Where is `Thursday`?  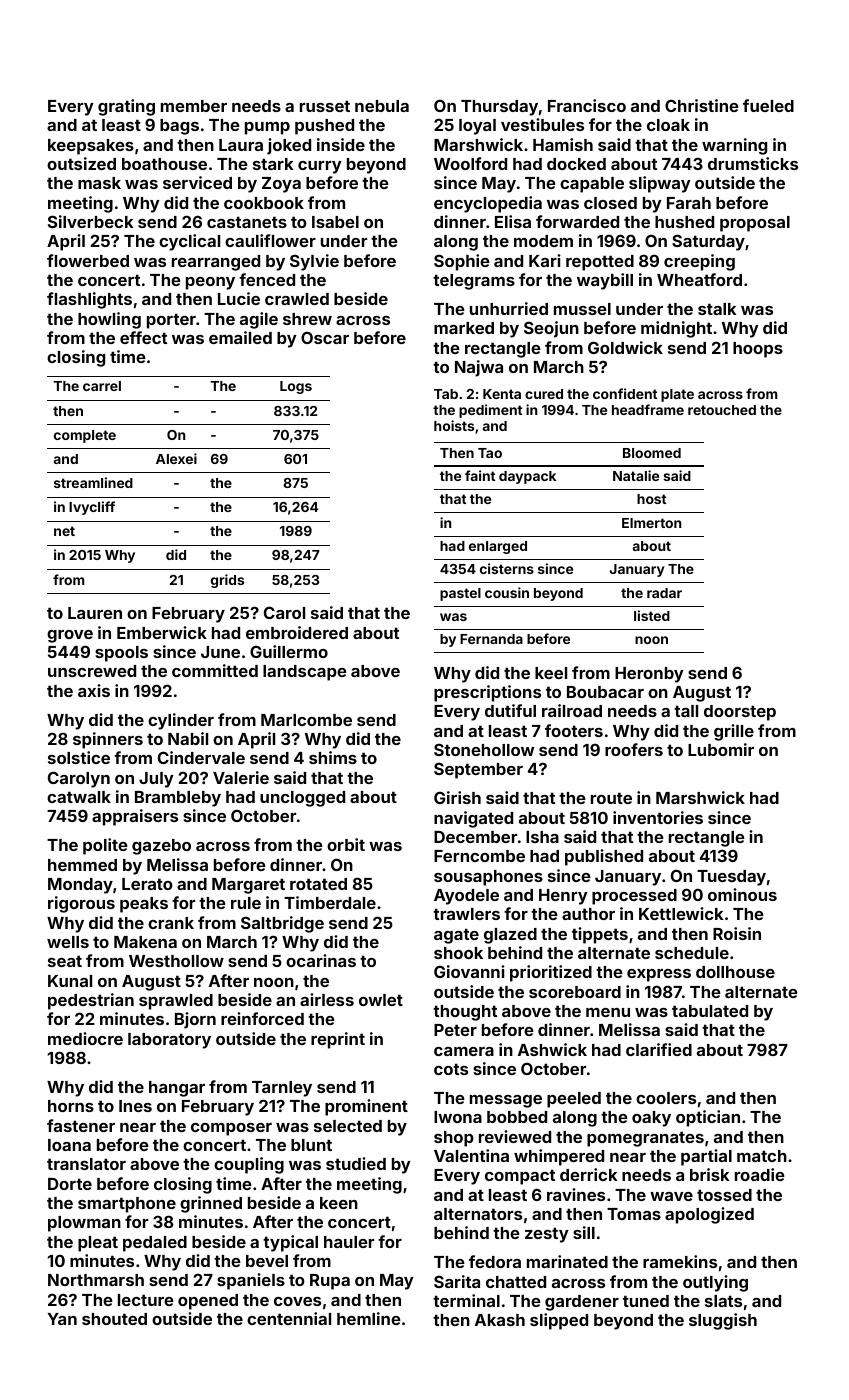
Thursday is located at coordinates (499, 108).
